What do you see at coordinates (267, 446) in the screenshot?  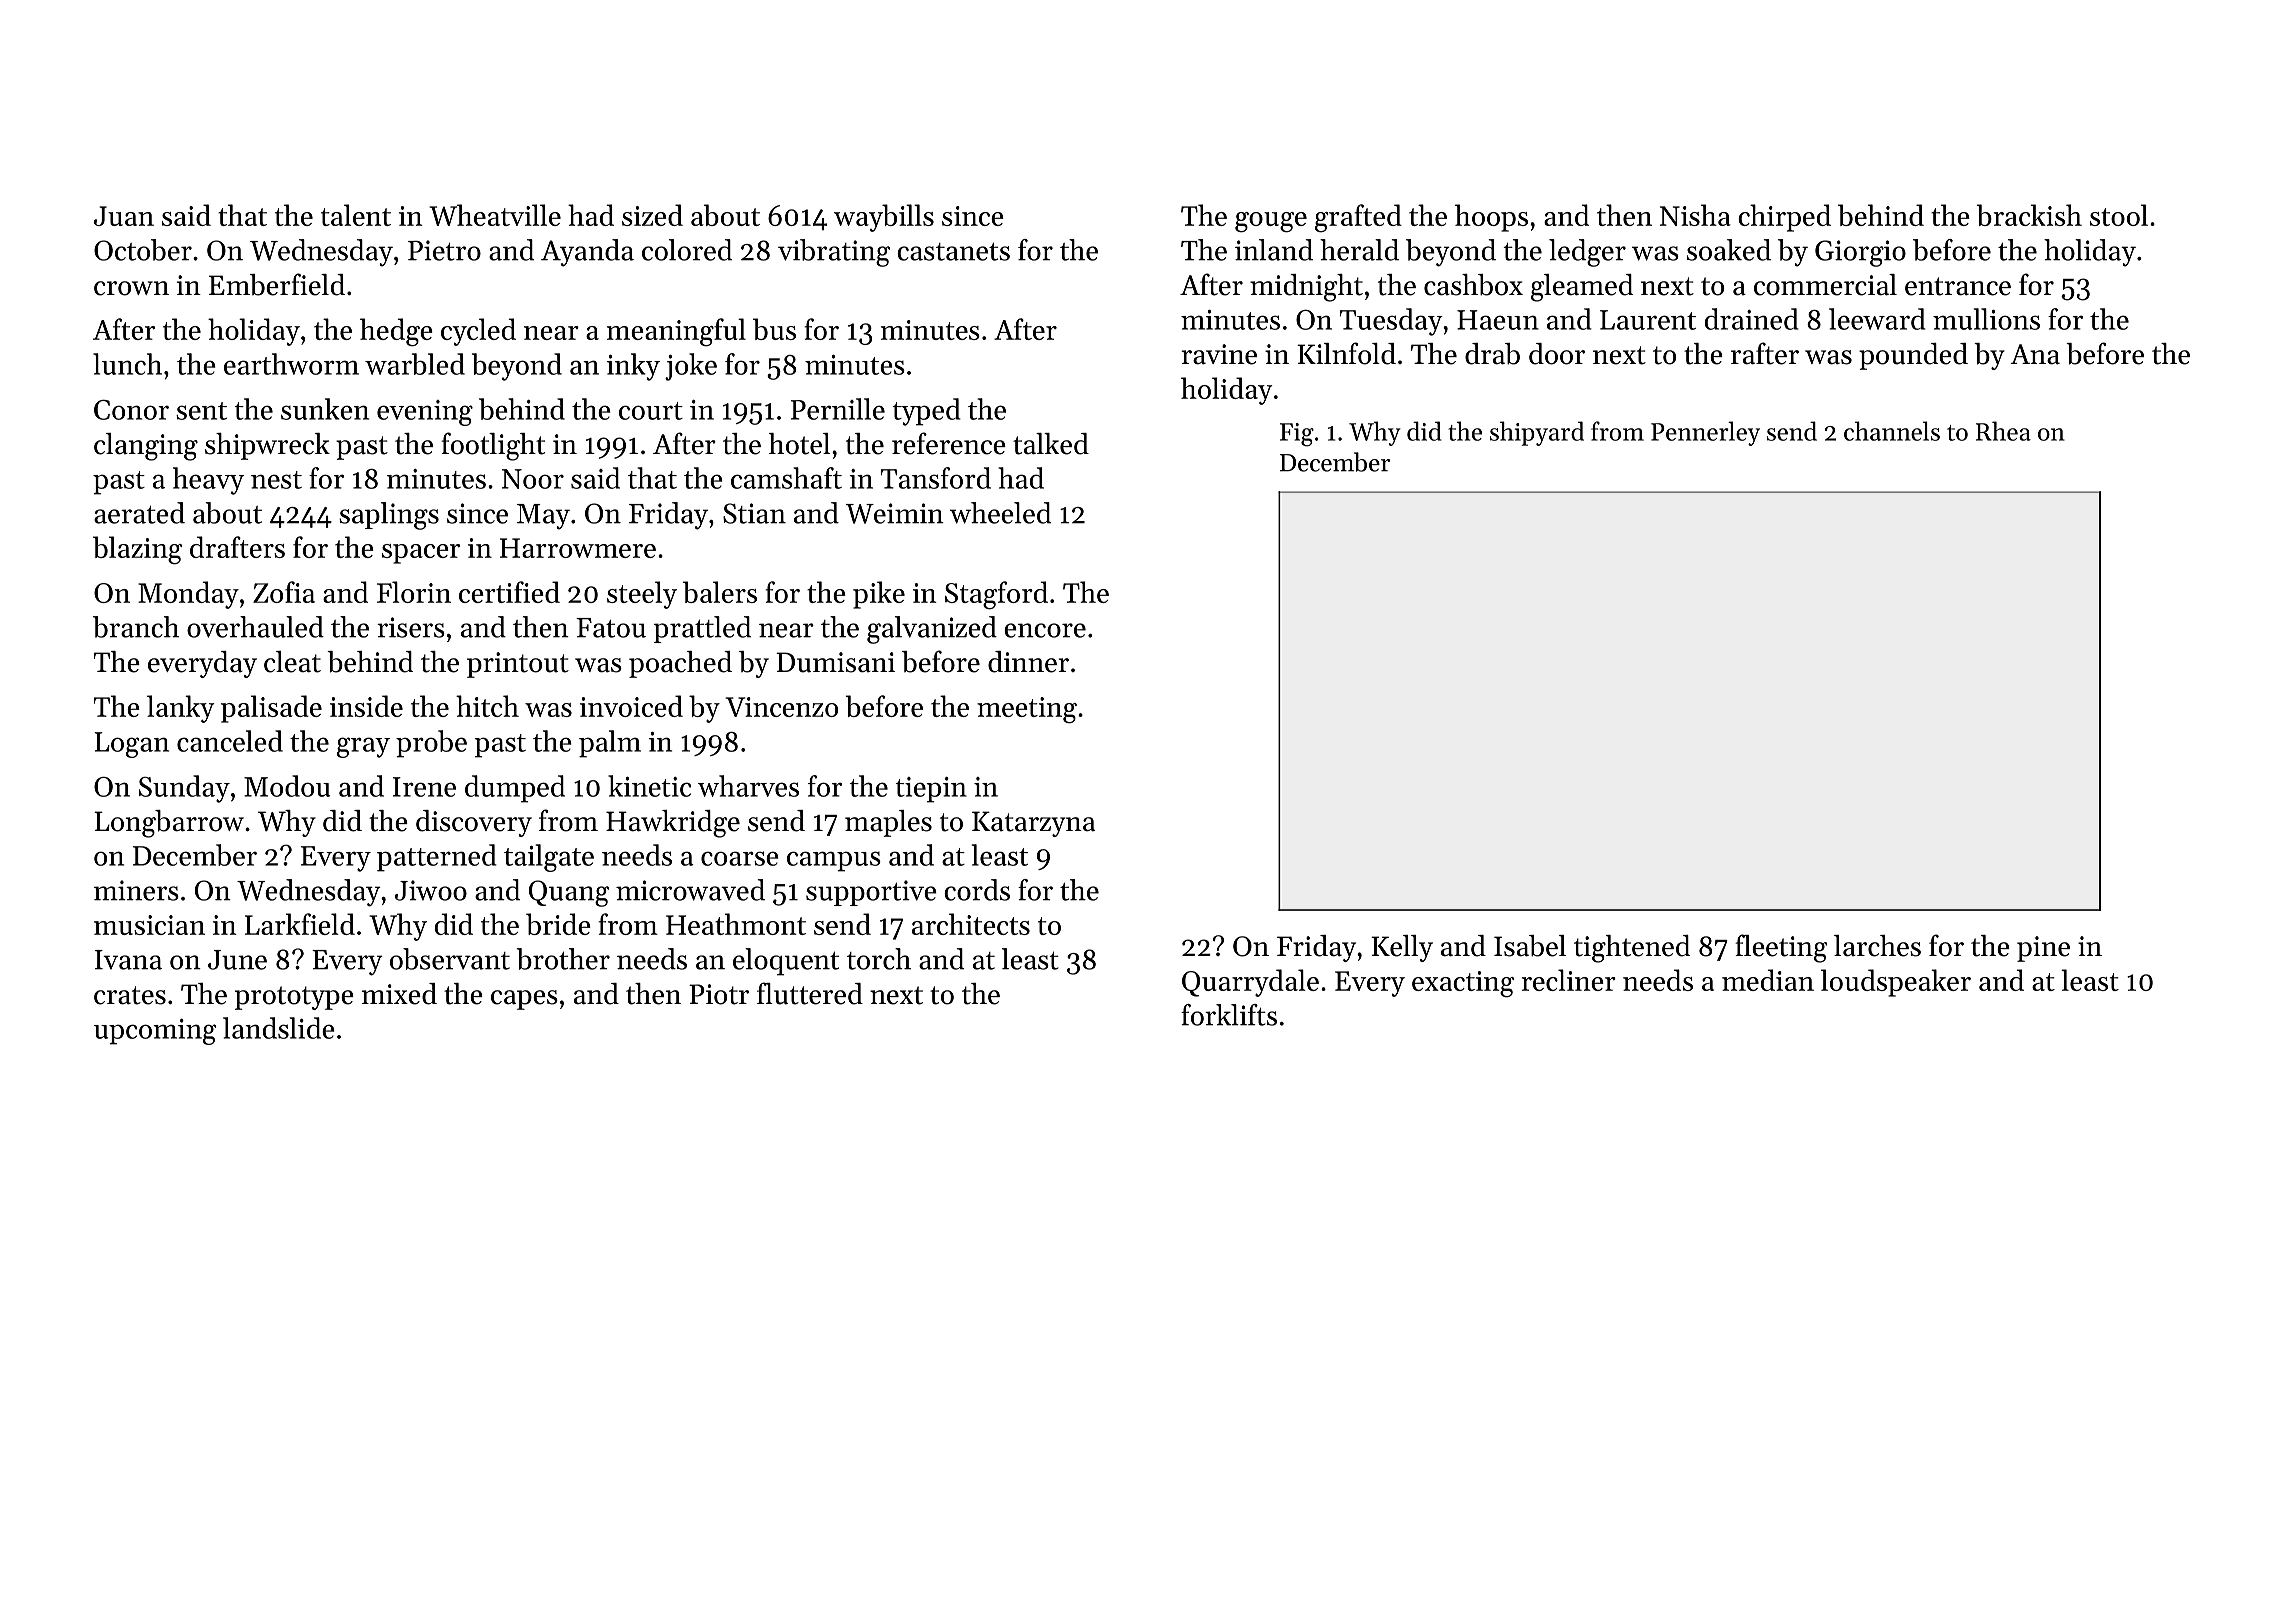 I see `shipwreck` at bounding box center [267, 446].
